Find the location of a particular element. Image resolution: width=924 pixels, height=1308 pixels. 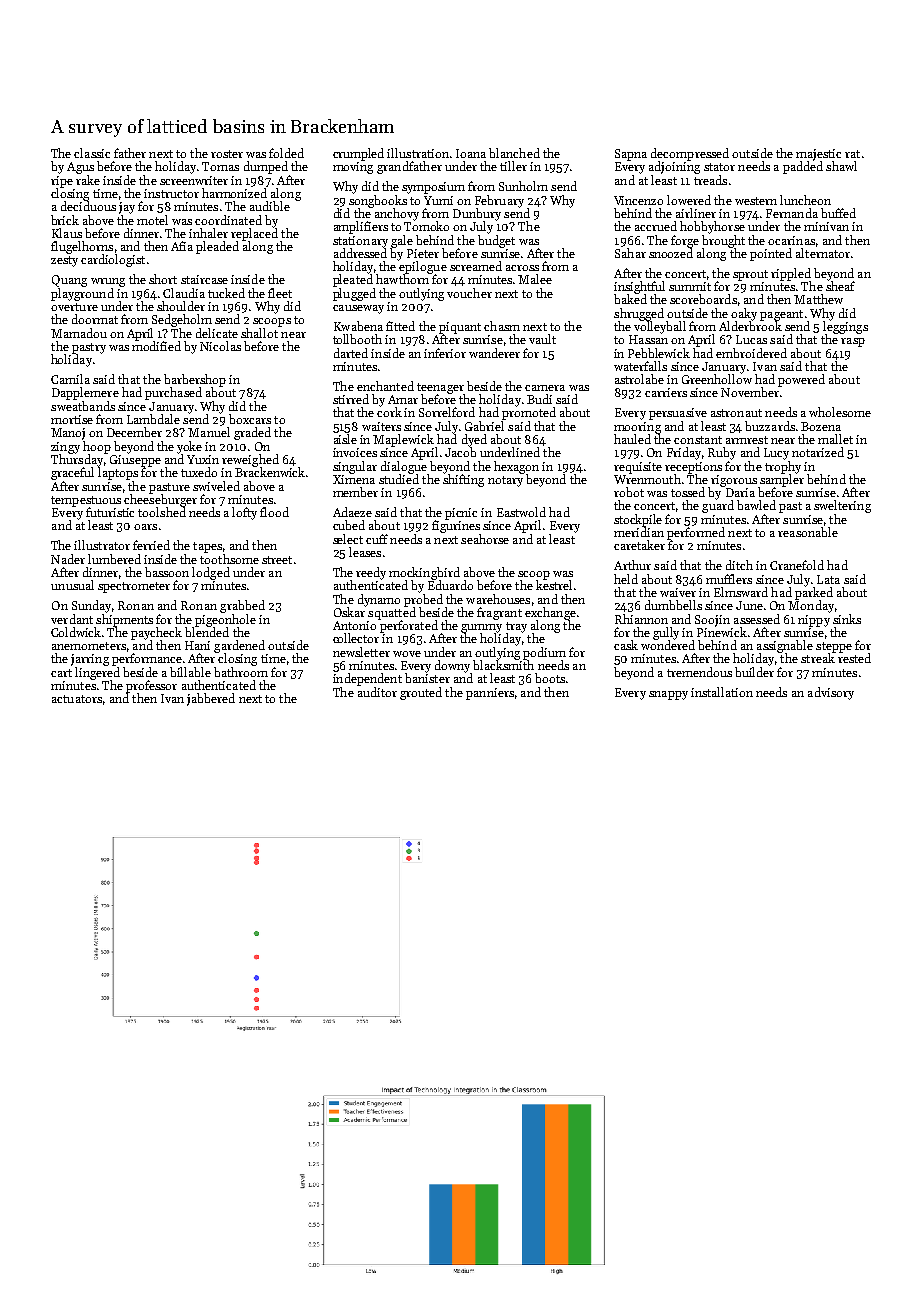

pleated is located at coordinates (353, 280).
